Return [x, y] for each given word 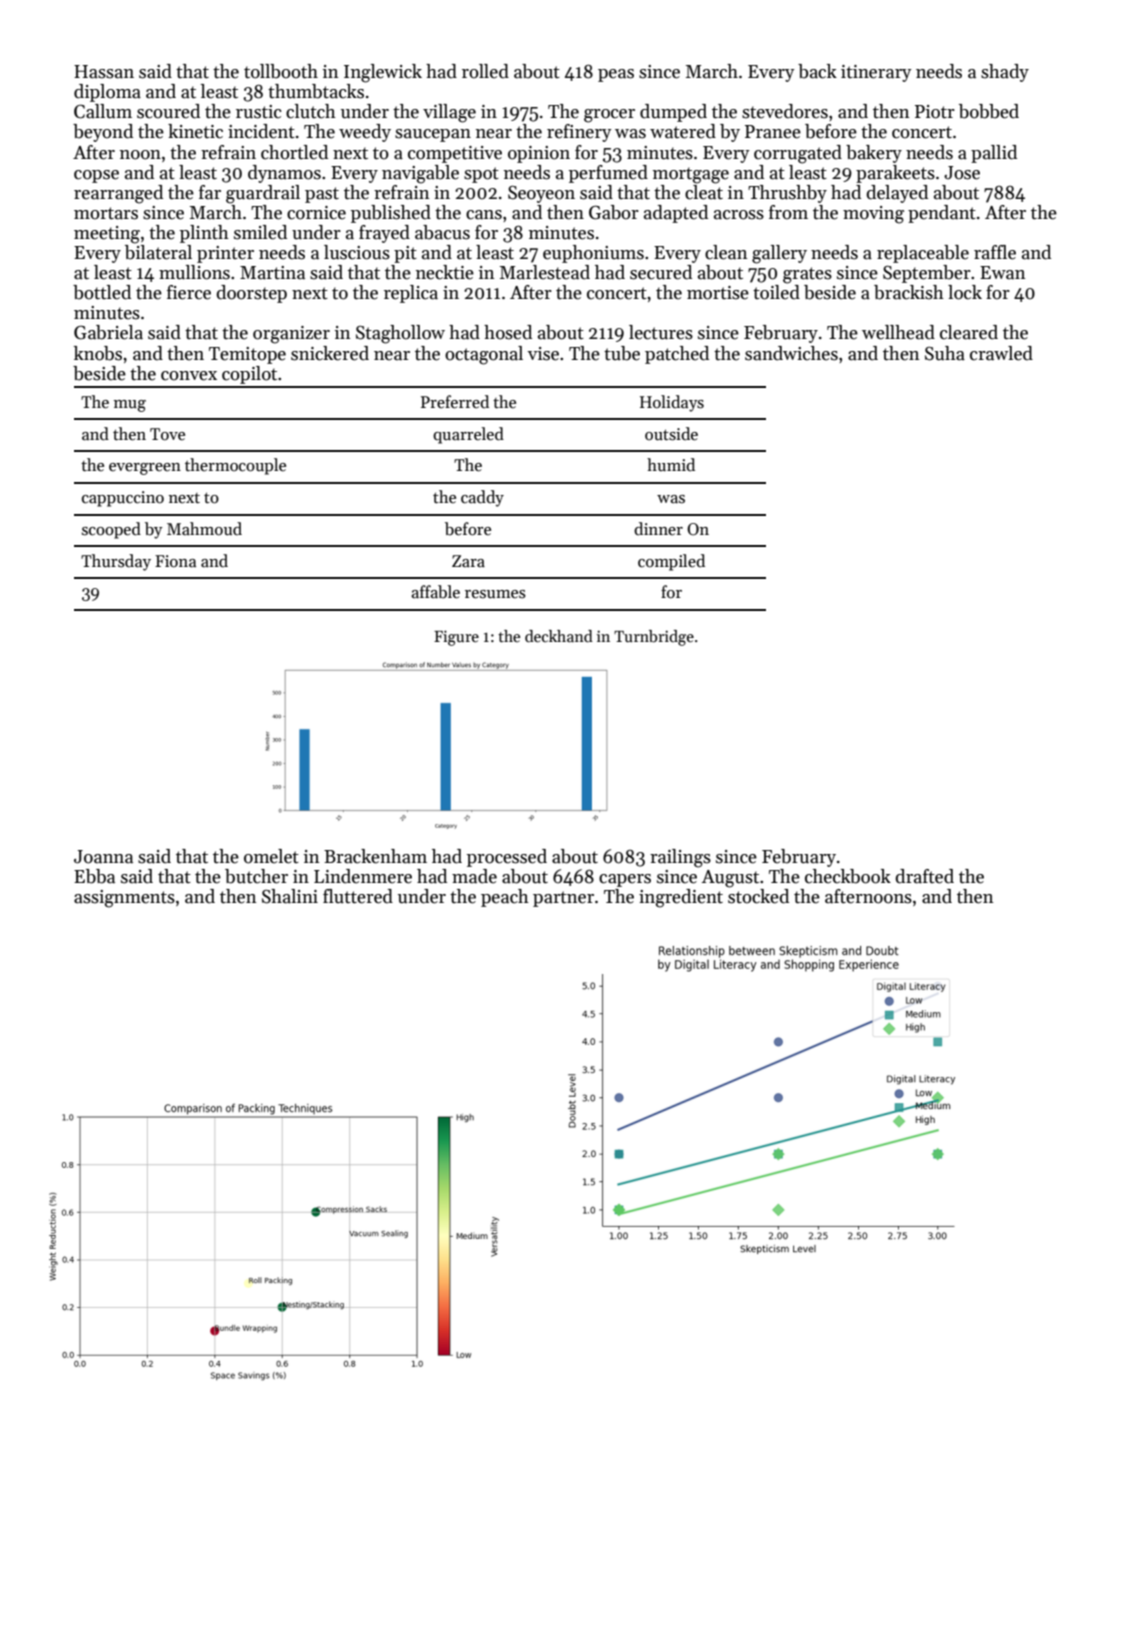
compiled [671, 562]
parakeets [895, 174]
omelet [271, 856]
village [449, 113]
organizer [291, 335]
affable [435, 592]
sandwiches [791, 353]
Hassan [104, 72]
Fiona [175, 561]
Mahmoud [204, 528]
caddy [482, 498]
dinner [658, 529]
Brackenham [375, 856]
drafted [924, 876]
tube [622, 353]
